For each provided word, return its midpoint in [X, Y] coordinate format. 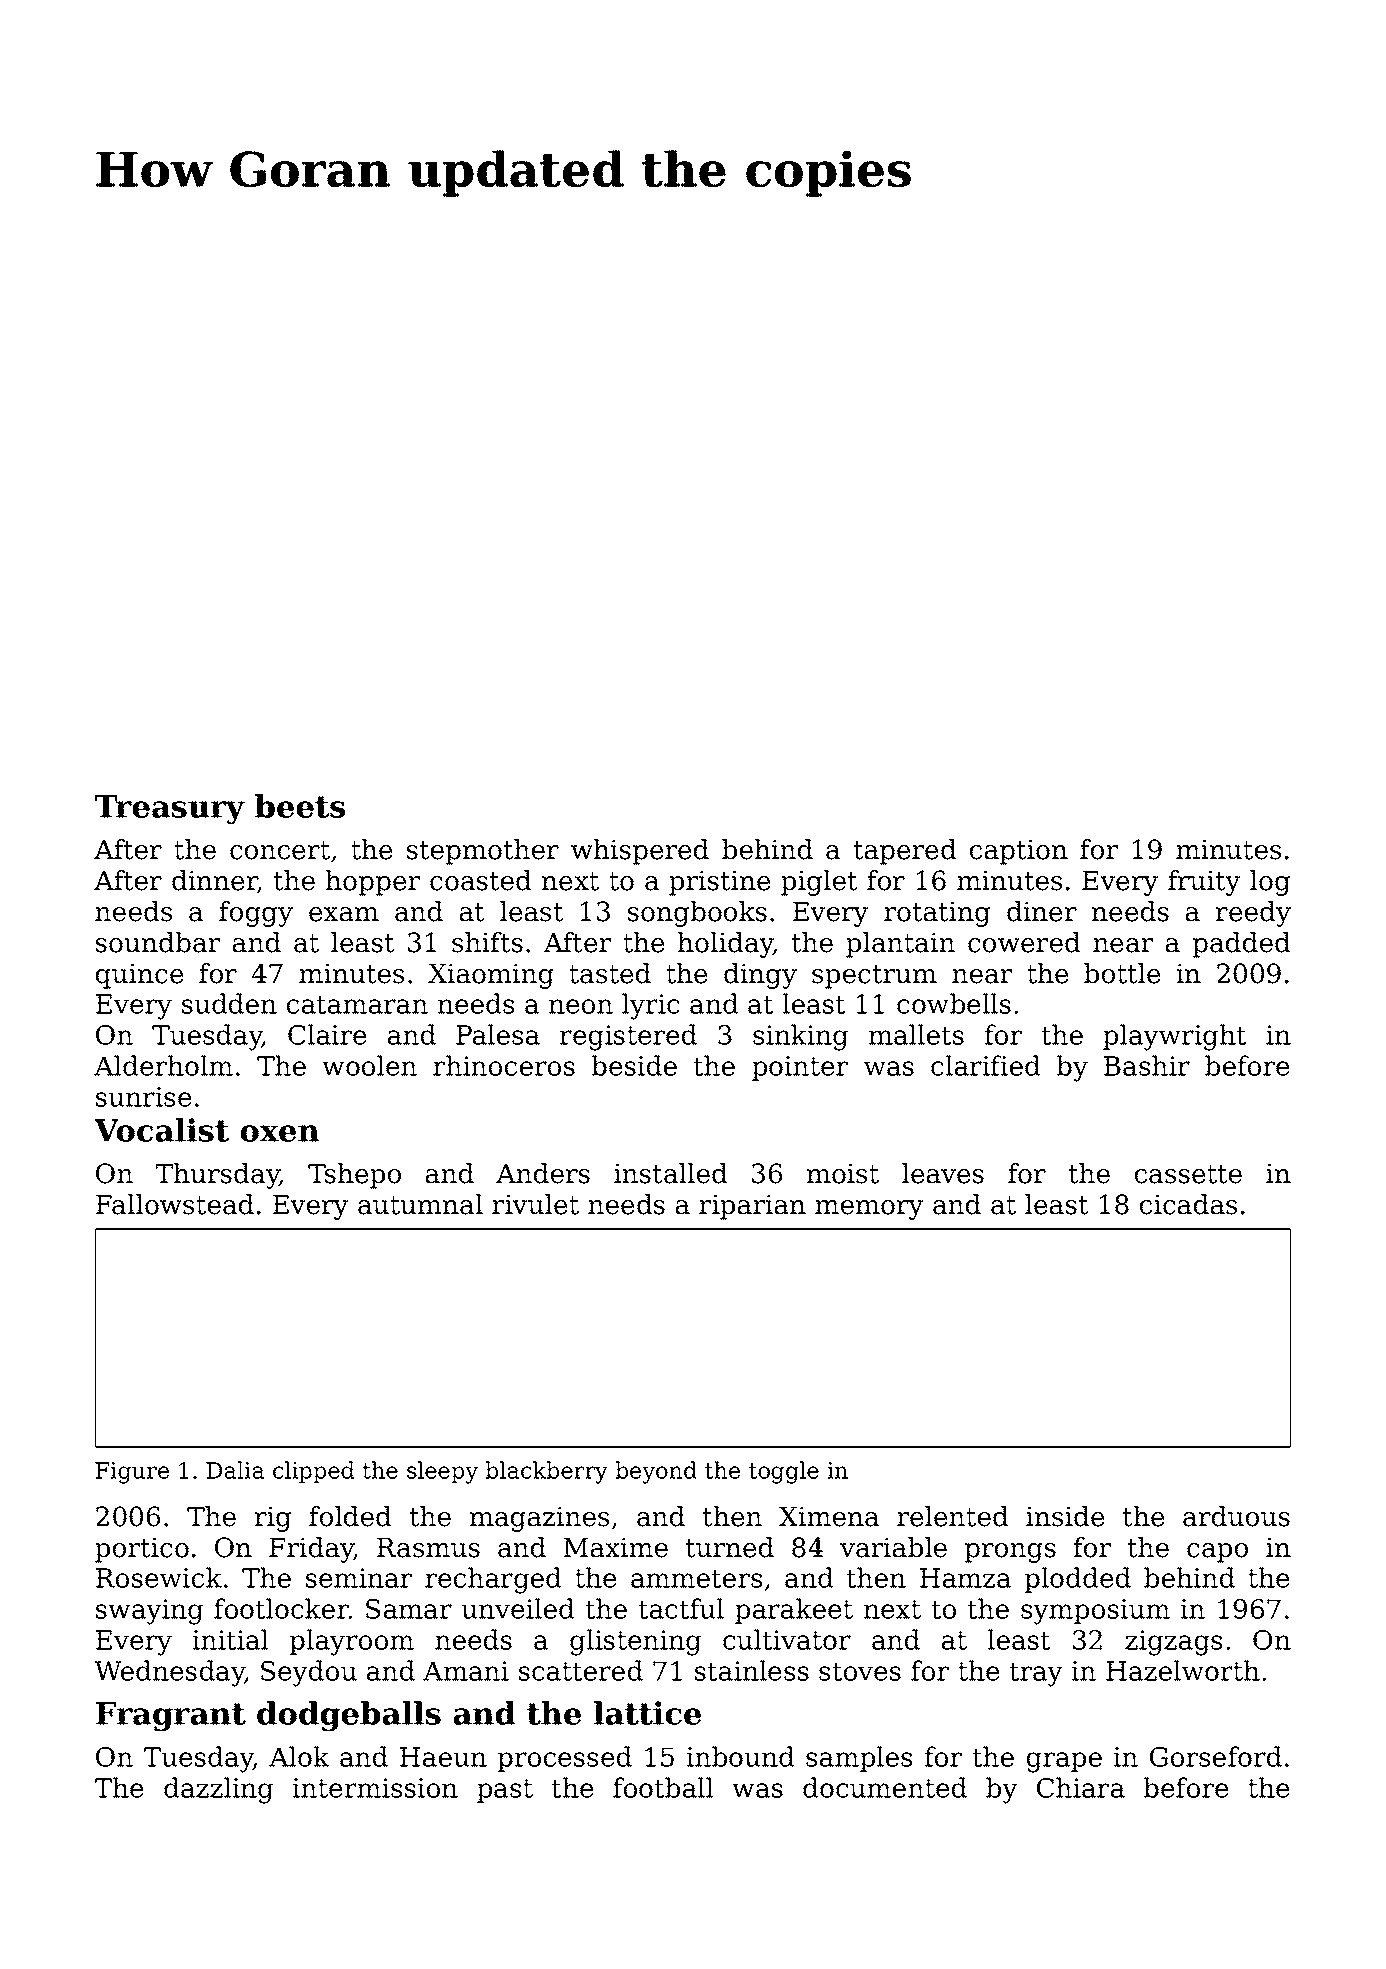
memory [869, 1210]
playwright [1175, 1037]
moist [843, 1173]
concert [280, 850]
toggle [784, 1472]
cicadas [1188, 1204]
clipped [313, 1472]
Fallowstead [175, 1204]
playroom [352, 1642]
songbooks [697, 914]
